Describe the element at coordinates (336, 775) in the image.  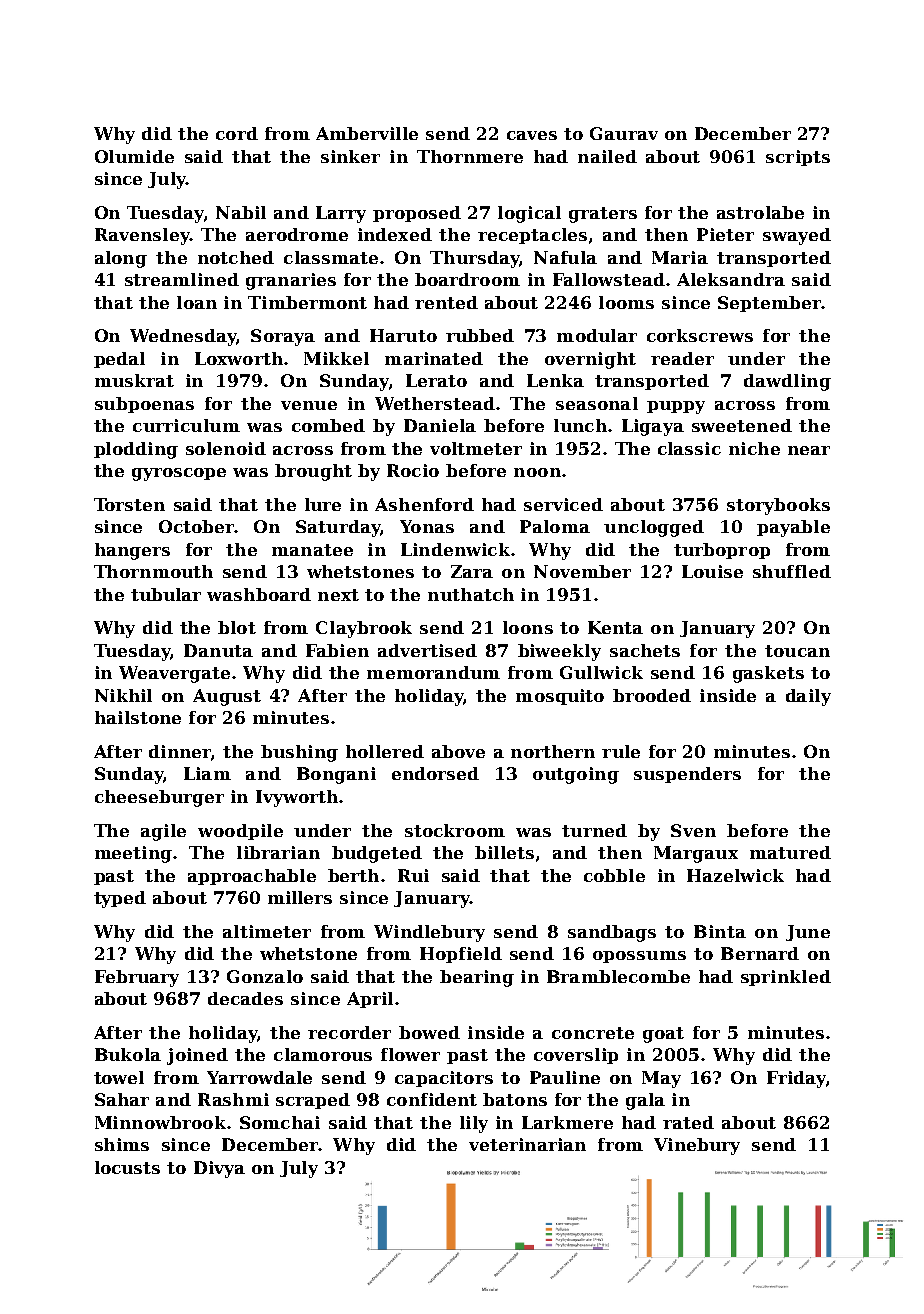
I see `Bongani` at that location.
